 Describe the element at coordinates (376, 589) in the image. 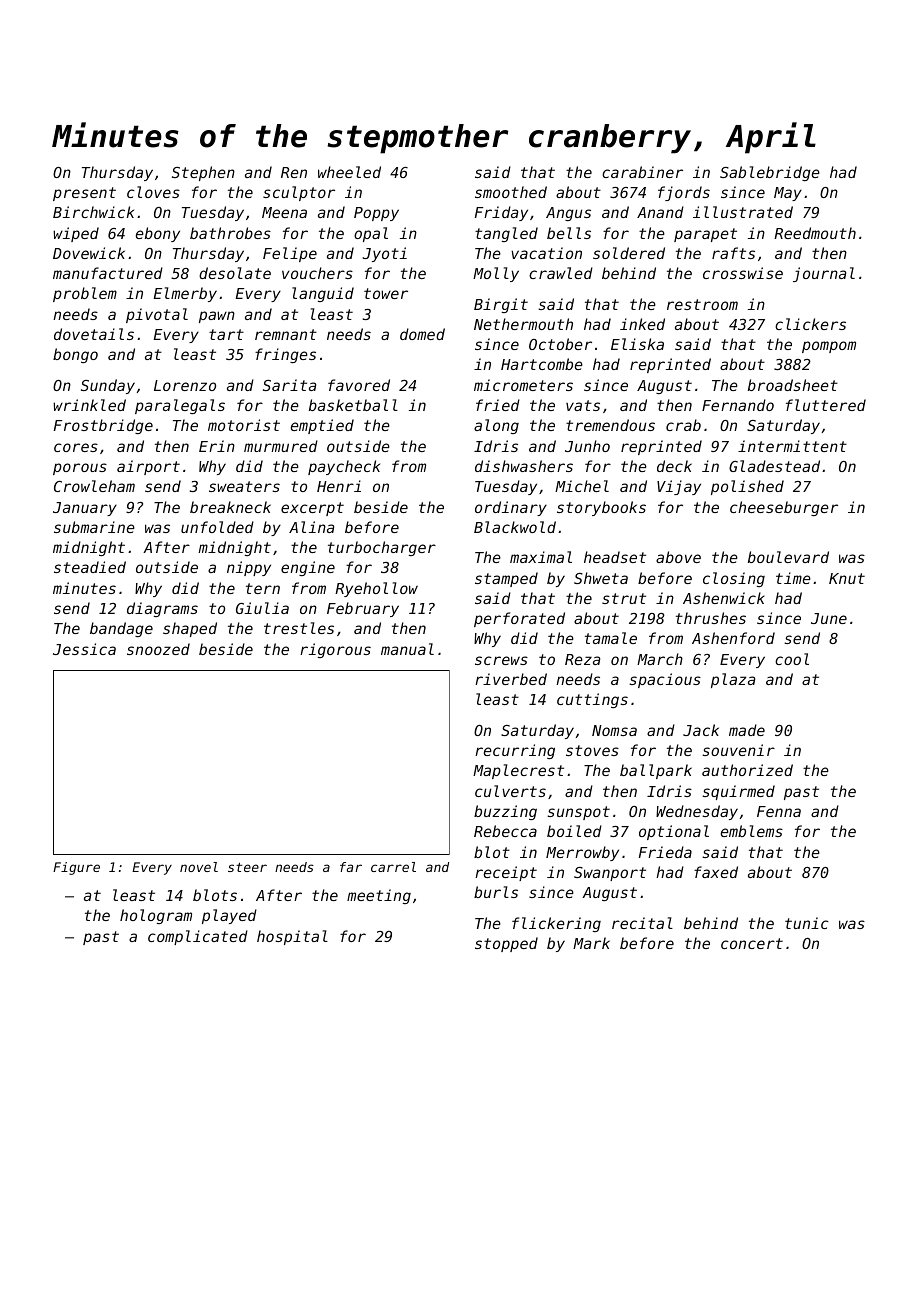

I see `Ryehollow` at that location.
